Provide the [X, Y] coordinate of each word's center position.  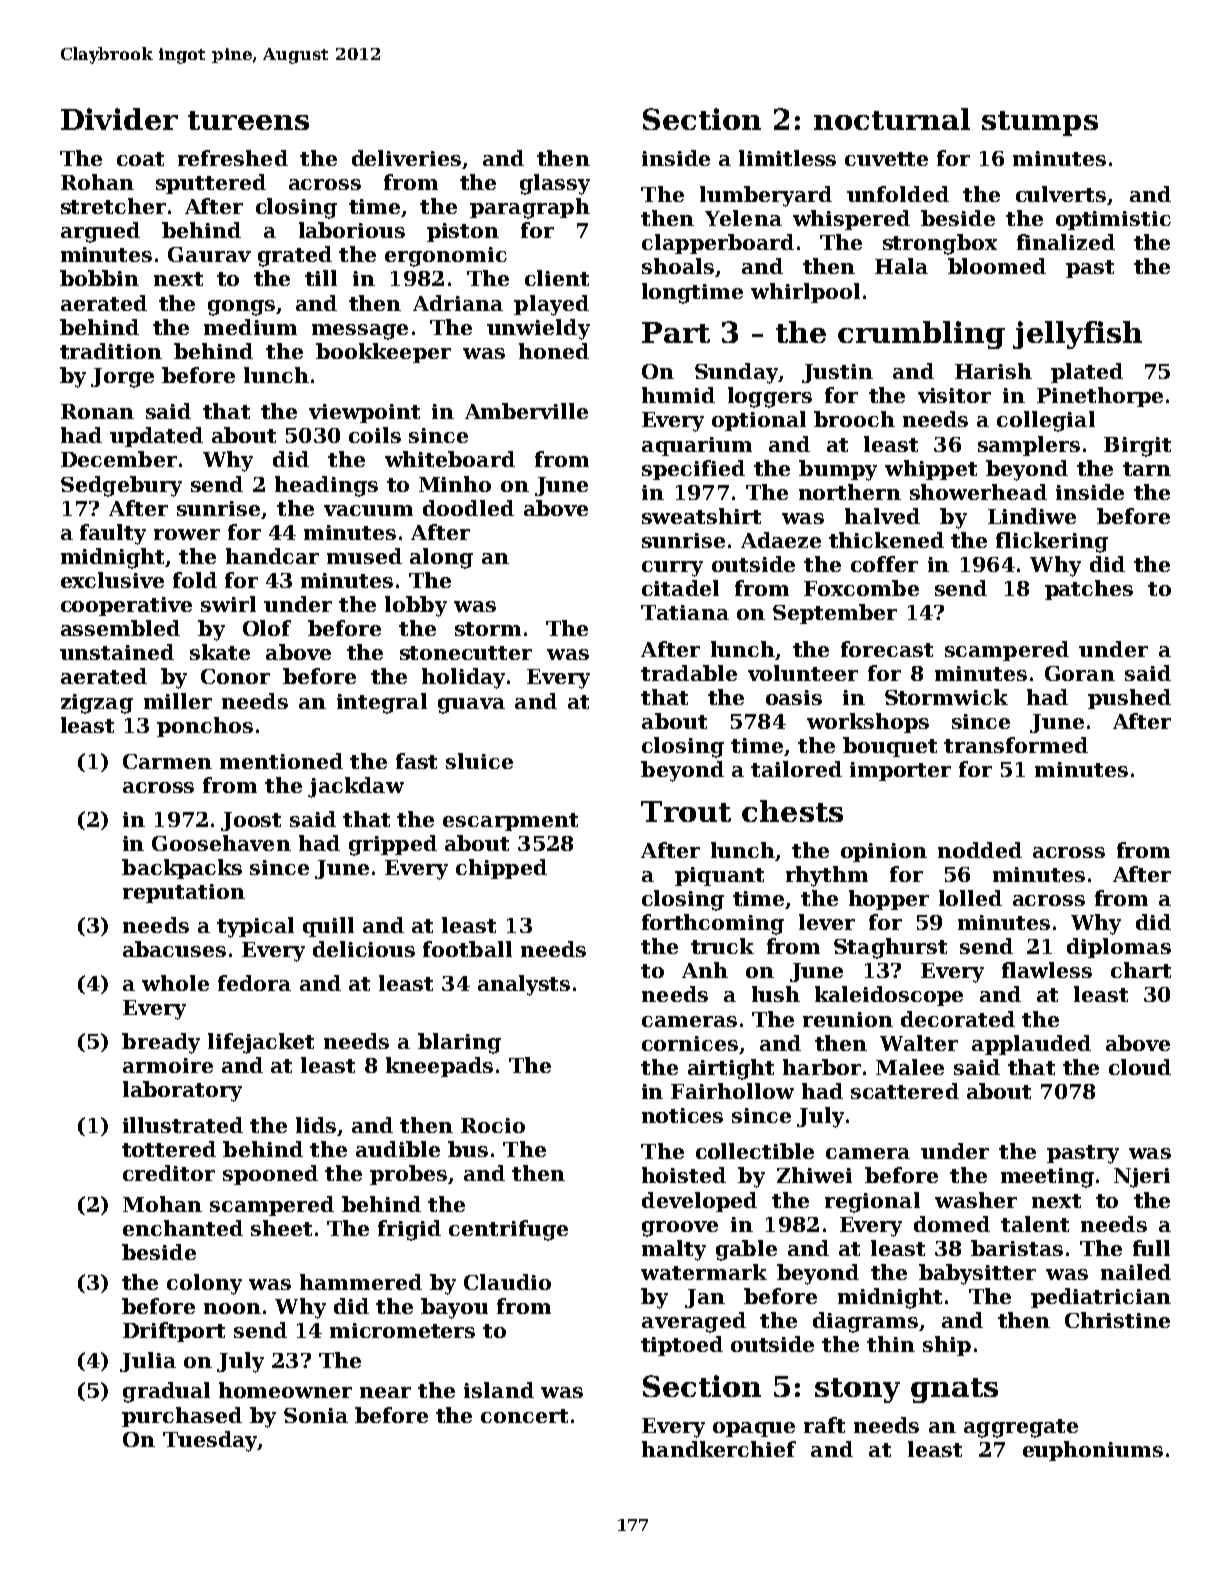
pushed [1129, 699]
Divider [119, 119]
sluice [479, 761]
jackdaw [356, 787]
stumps [1040, 123]
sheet [281, 1228]
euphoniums [1093, 1451]
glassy [555, 184]
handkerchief [719, 1449]
